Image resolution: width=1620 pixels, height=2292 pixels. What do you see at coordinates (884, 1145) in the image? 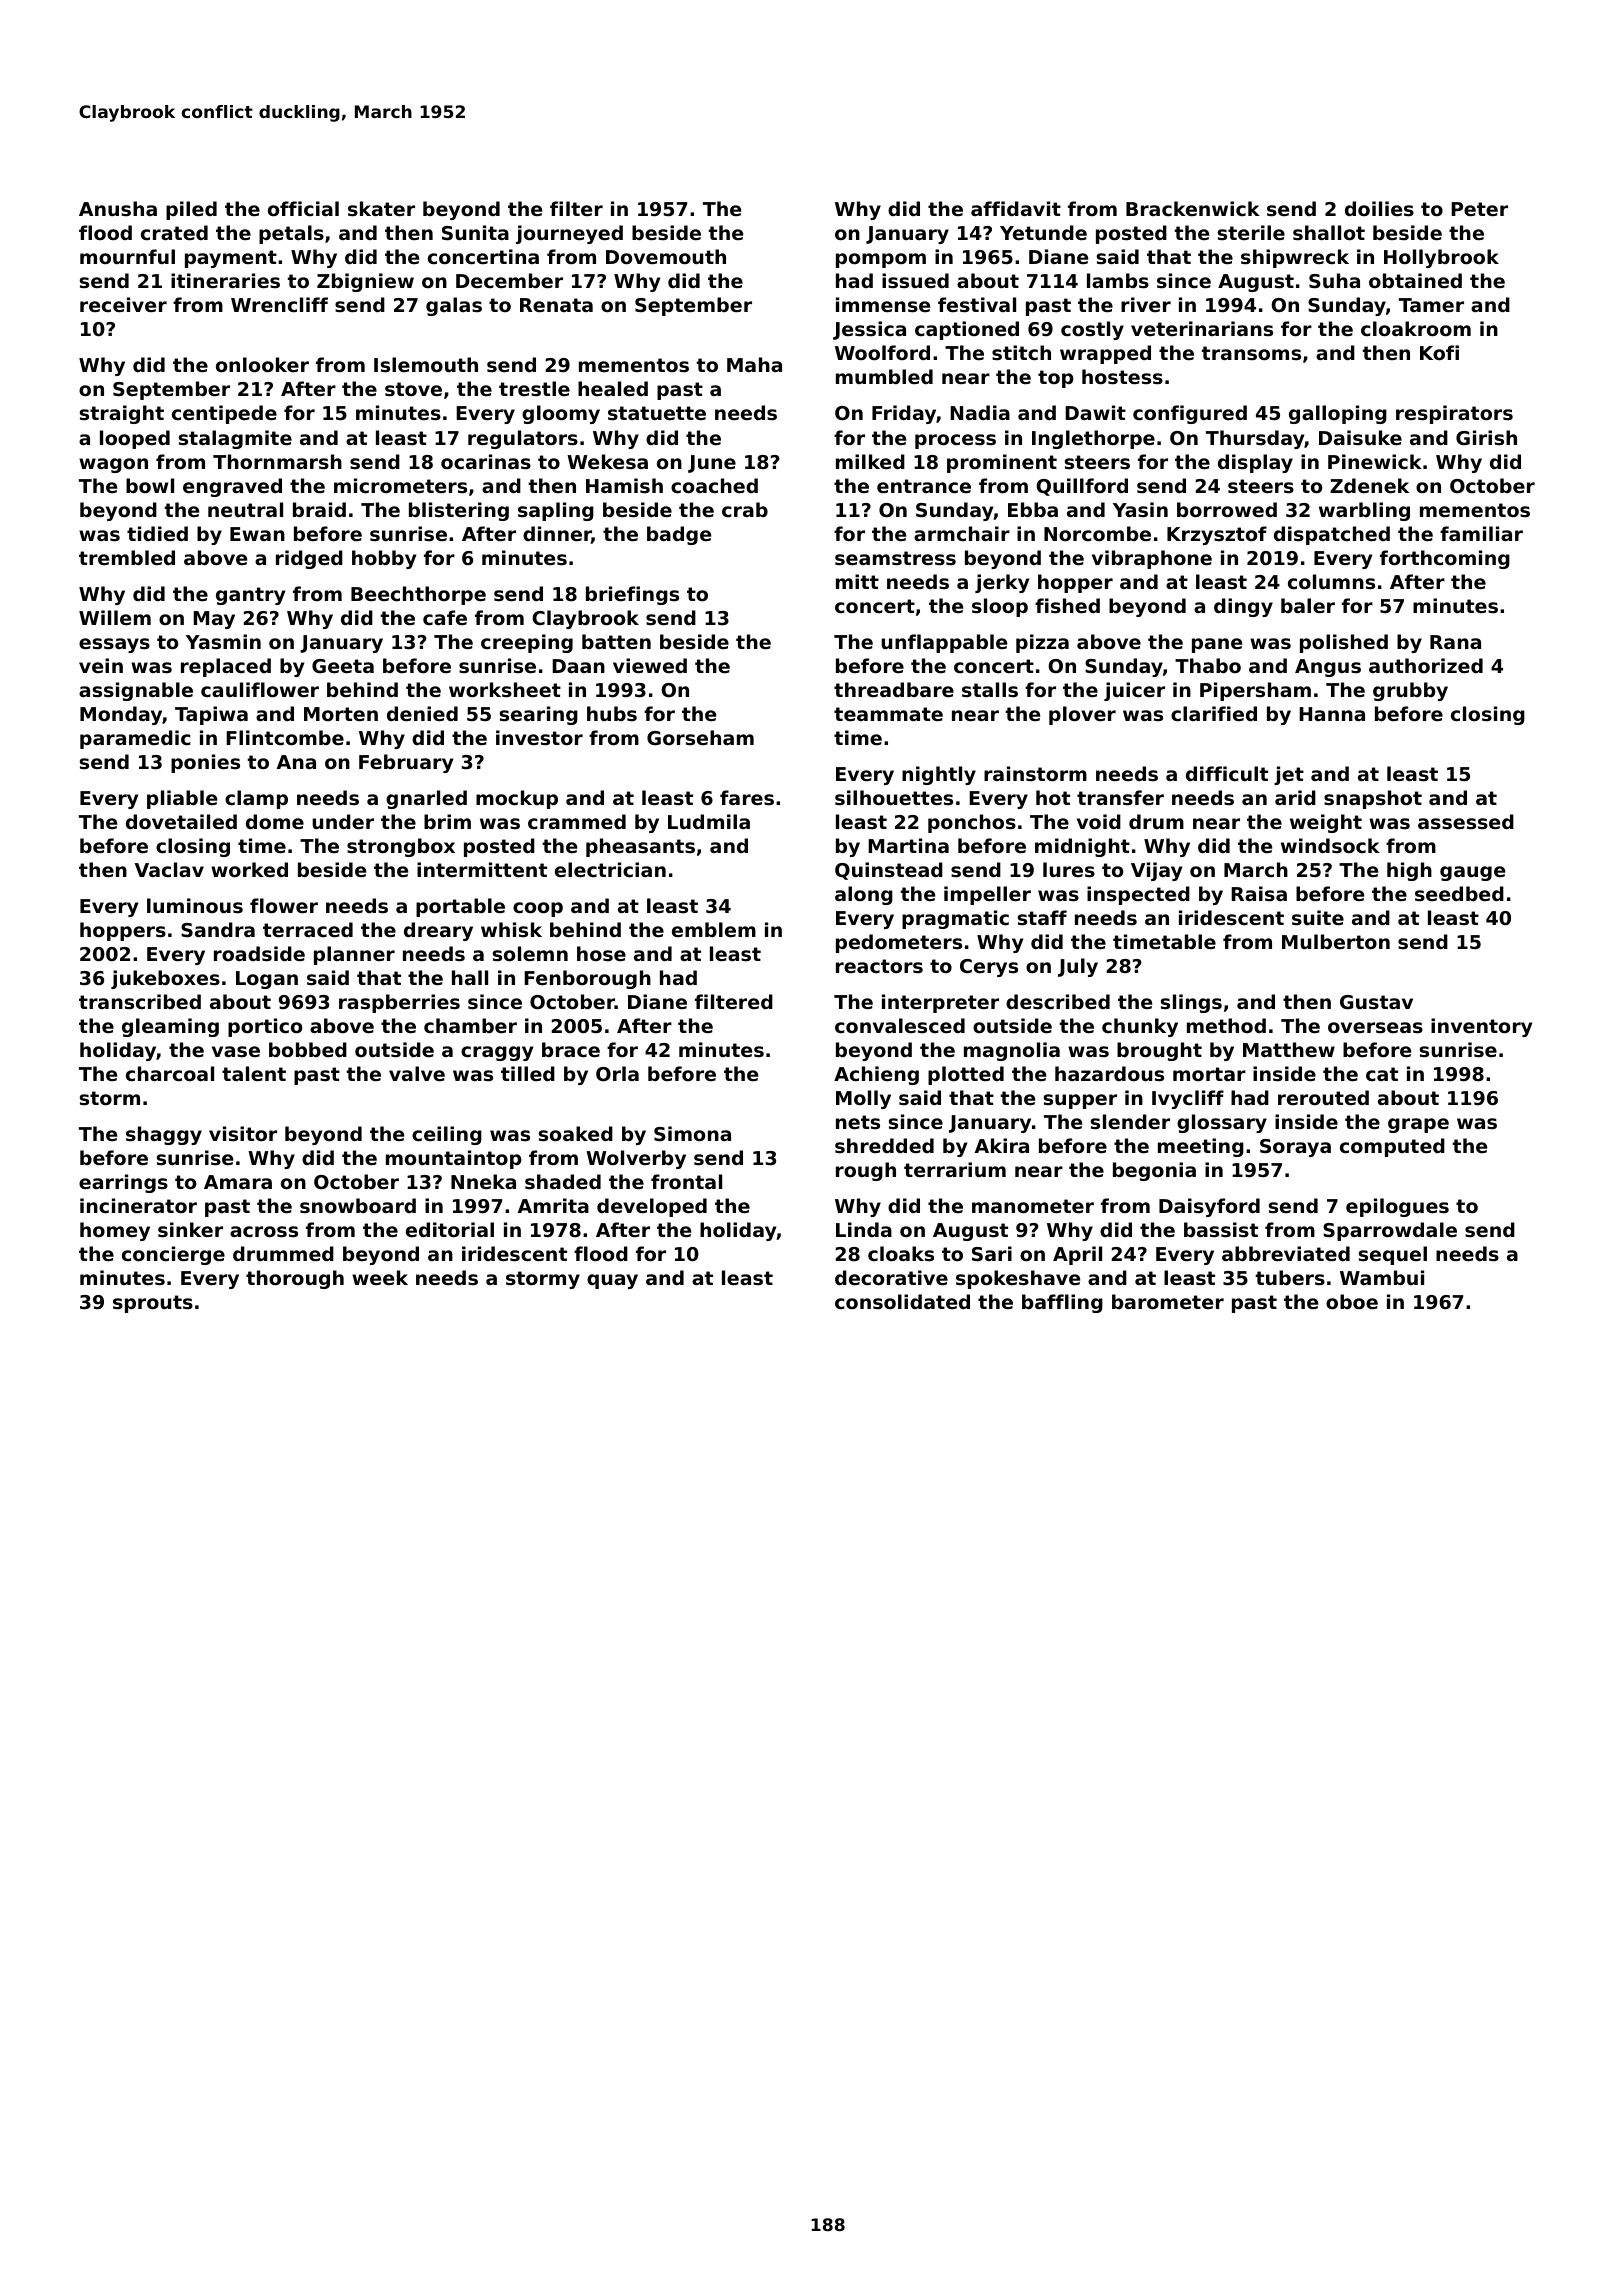
I see `shredded` at bounding box center [884, 1145].
